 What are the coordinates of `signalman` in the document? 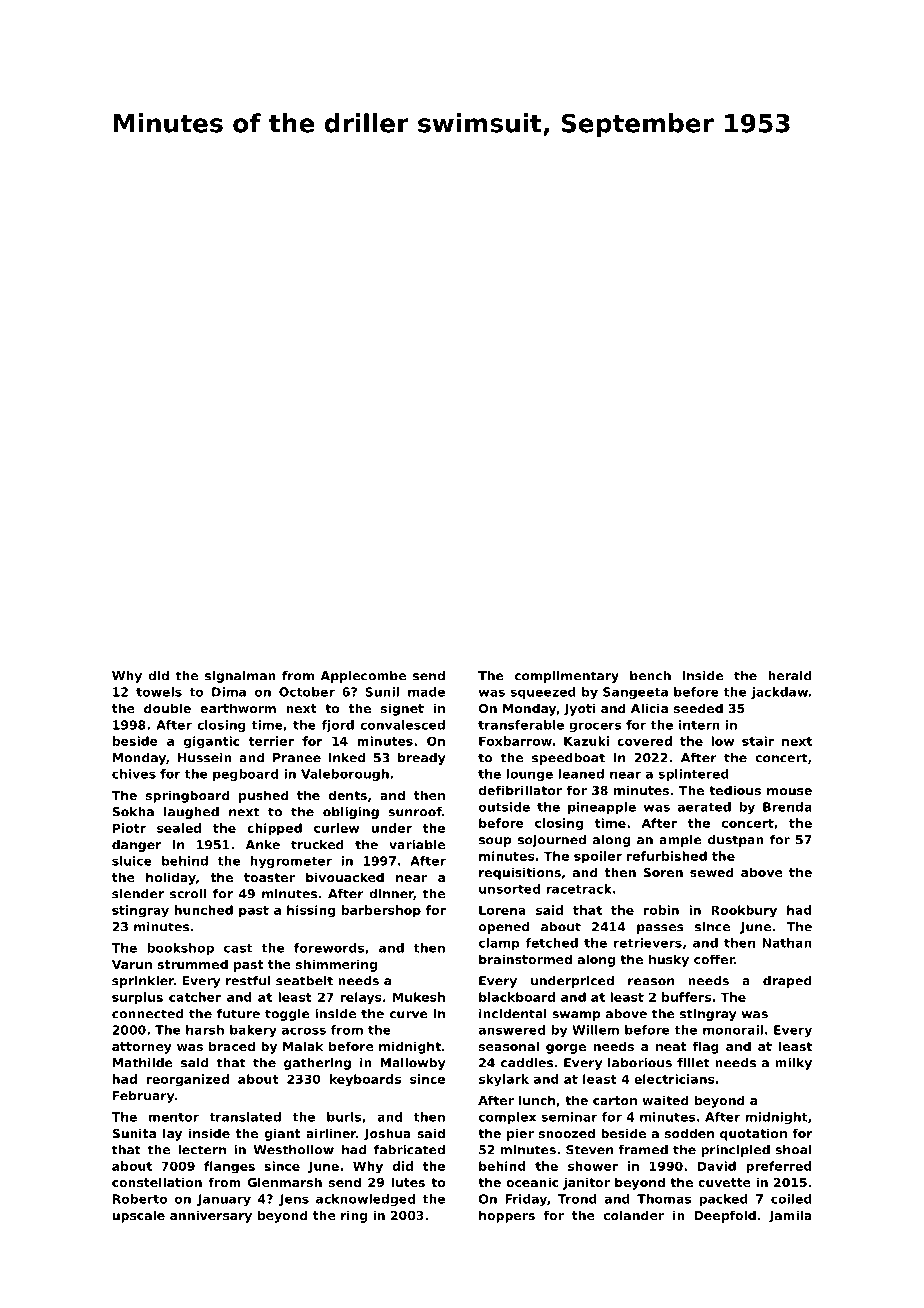 It's located at (240, 677).
